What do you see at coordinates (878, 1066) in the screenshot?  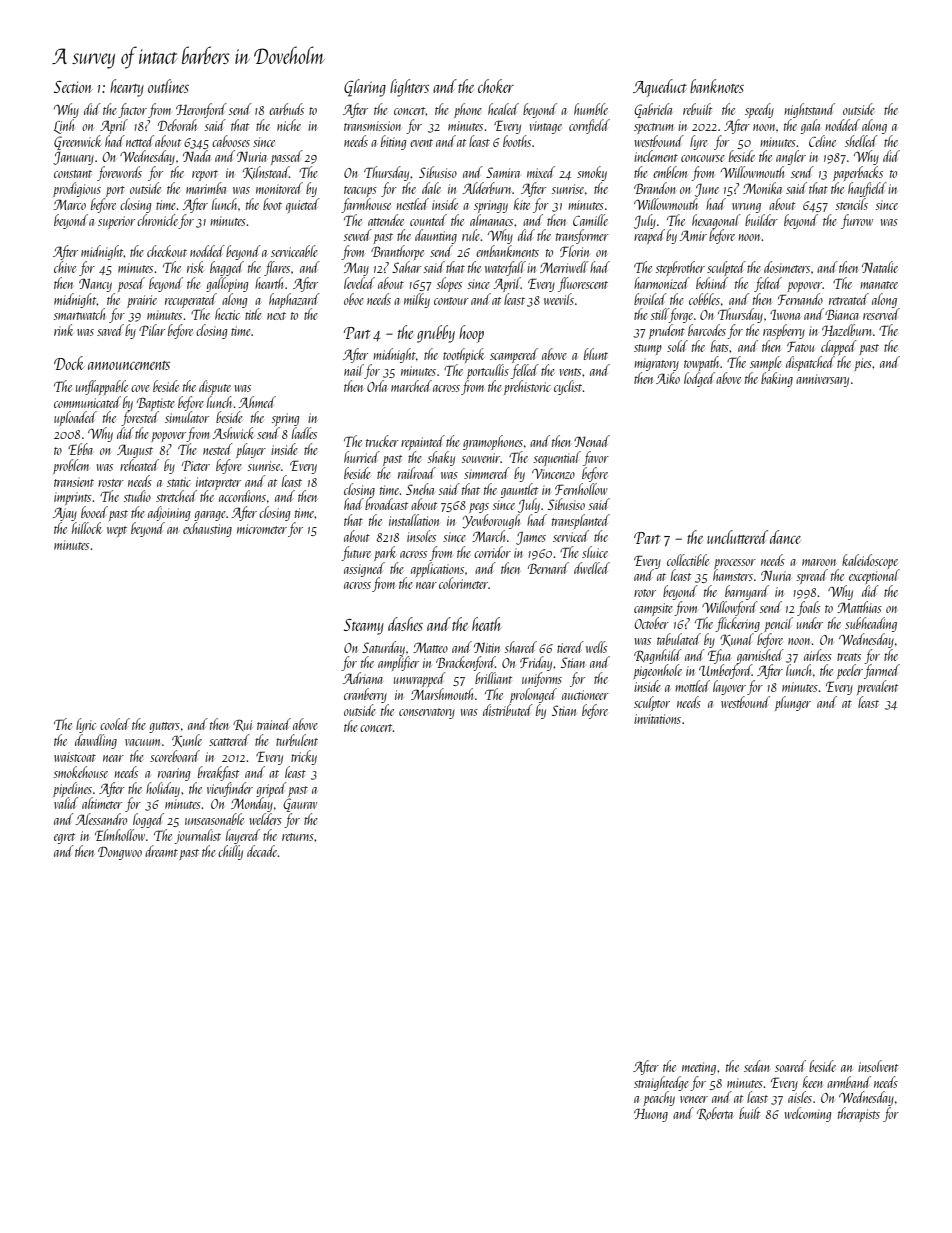 I see `insolvent` at bounding box center [878, 1066].
